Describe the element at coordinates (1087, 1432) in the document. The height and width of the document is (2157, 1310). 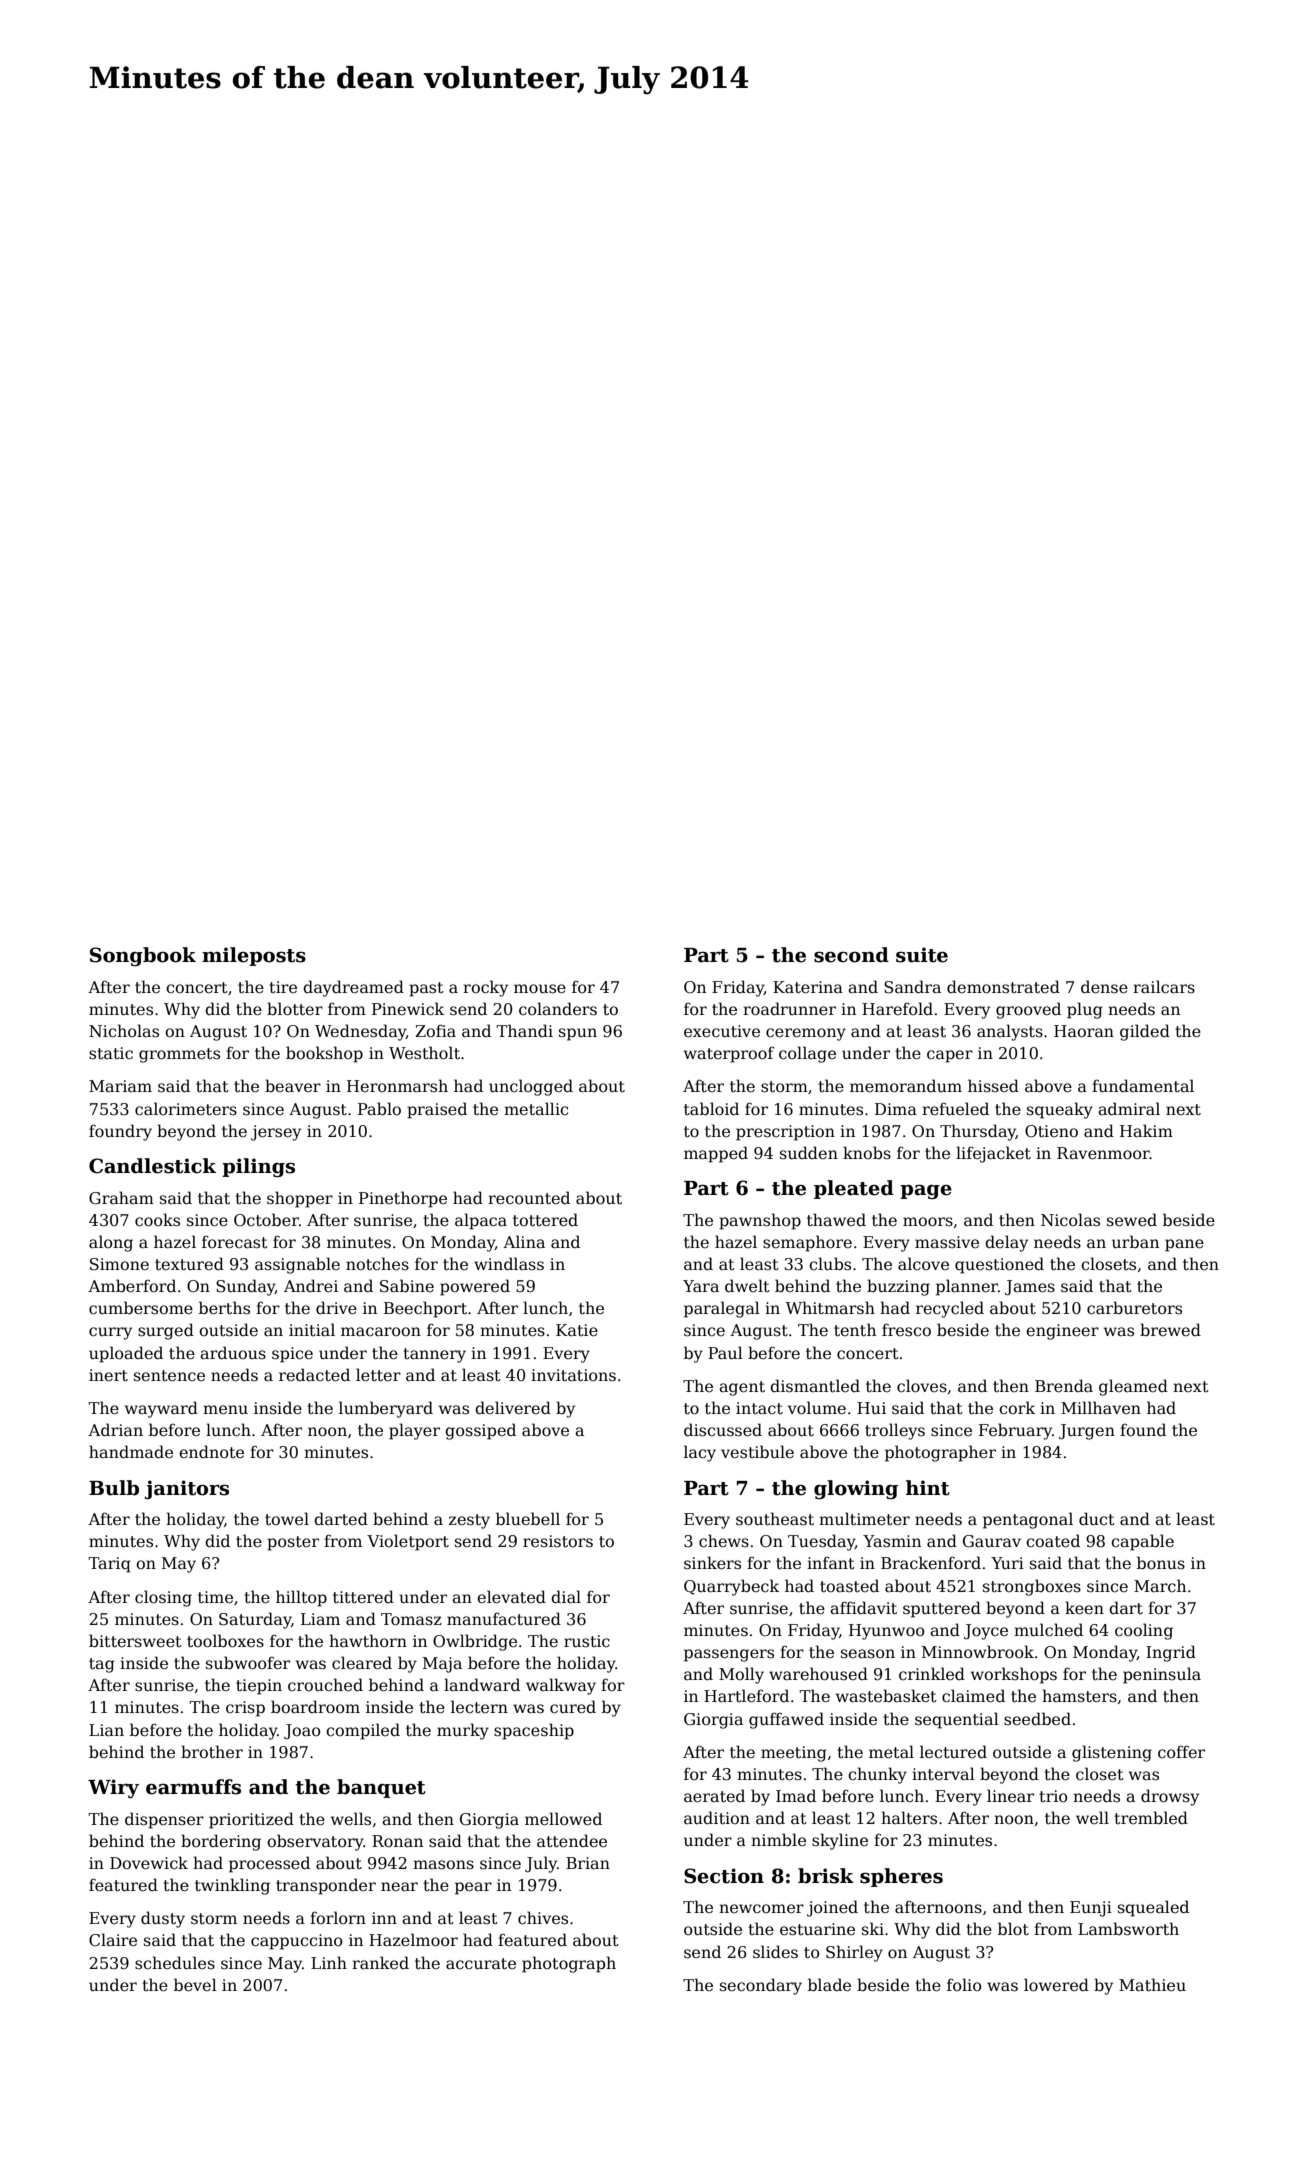
I see `Jurgen` at that location.
